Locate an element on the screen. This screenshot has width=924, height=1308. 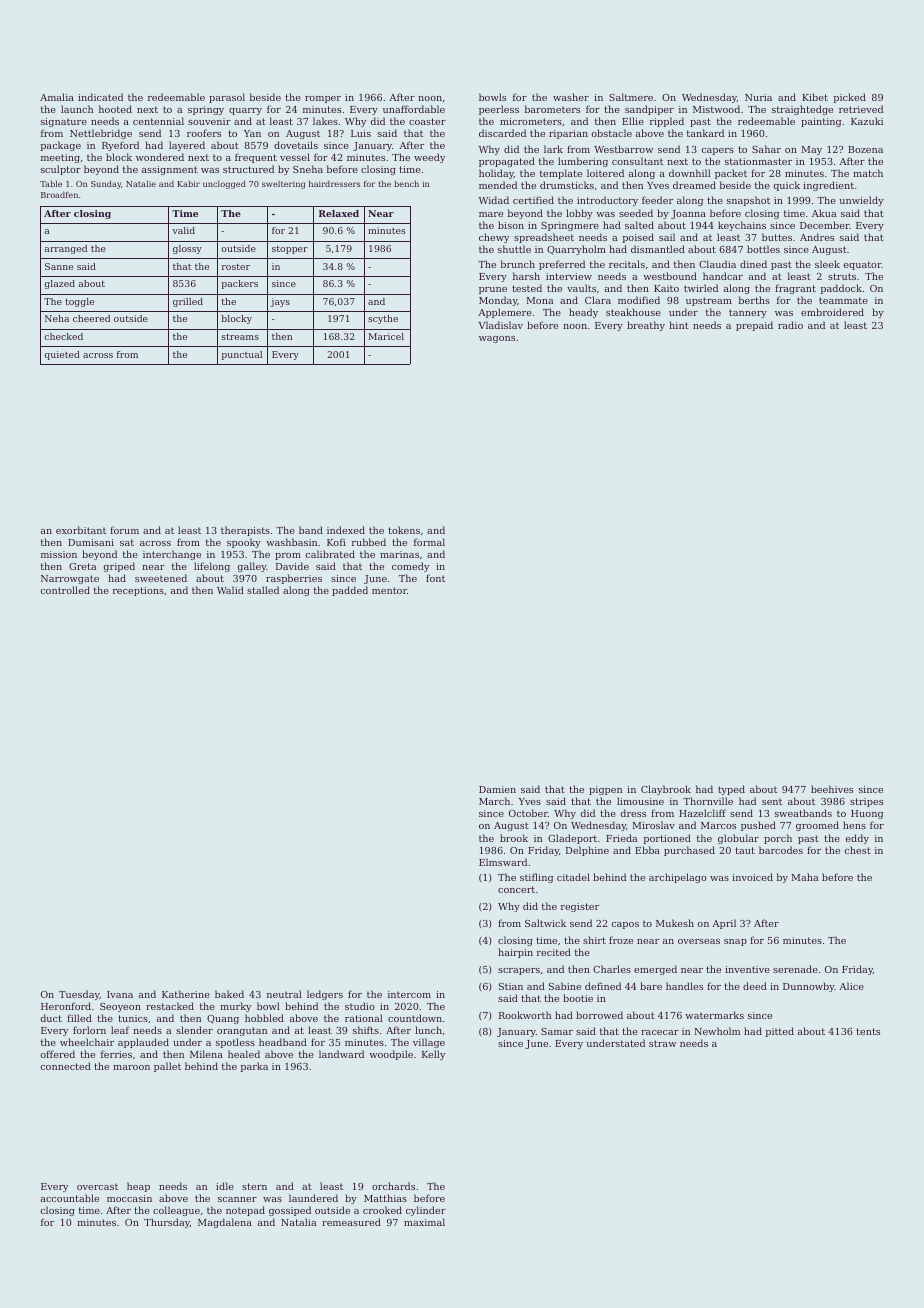
beehives is located at coordinates (832, 789).
